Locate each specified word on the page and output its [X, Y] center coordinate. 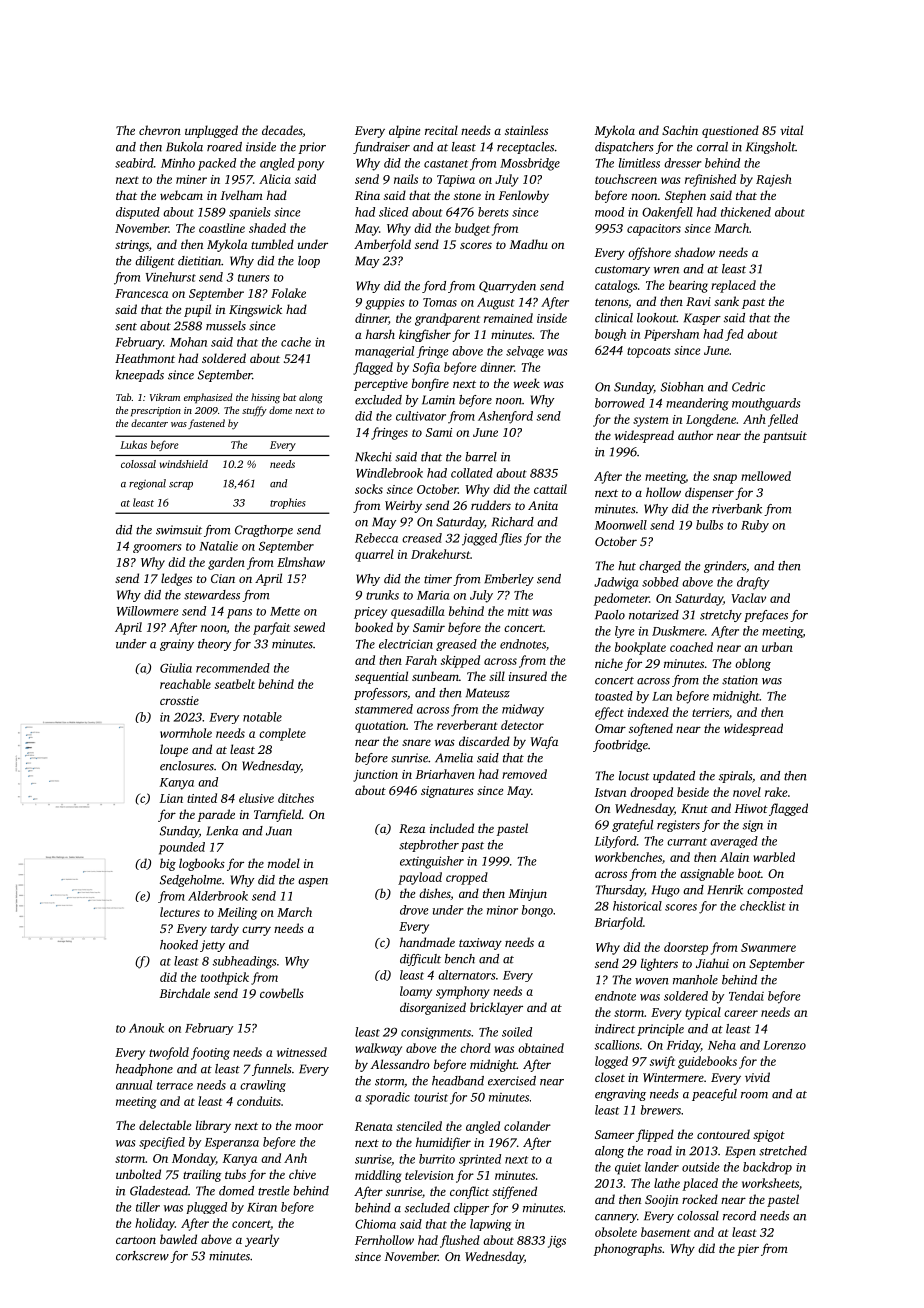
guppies [384, 304]
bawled [178, 1239]
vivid [757, 1077]
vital [791, 130]
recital [441, 130]
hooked [179, 945]
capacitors [654, 230]
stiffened [514, 1192]
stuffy [254, 411]
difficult [420, 960]
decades [282, 130]
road [659, 1151]
